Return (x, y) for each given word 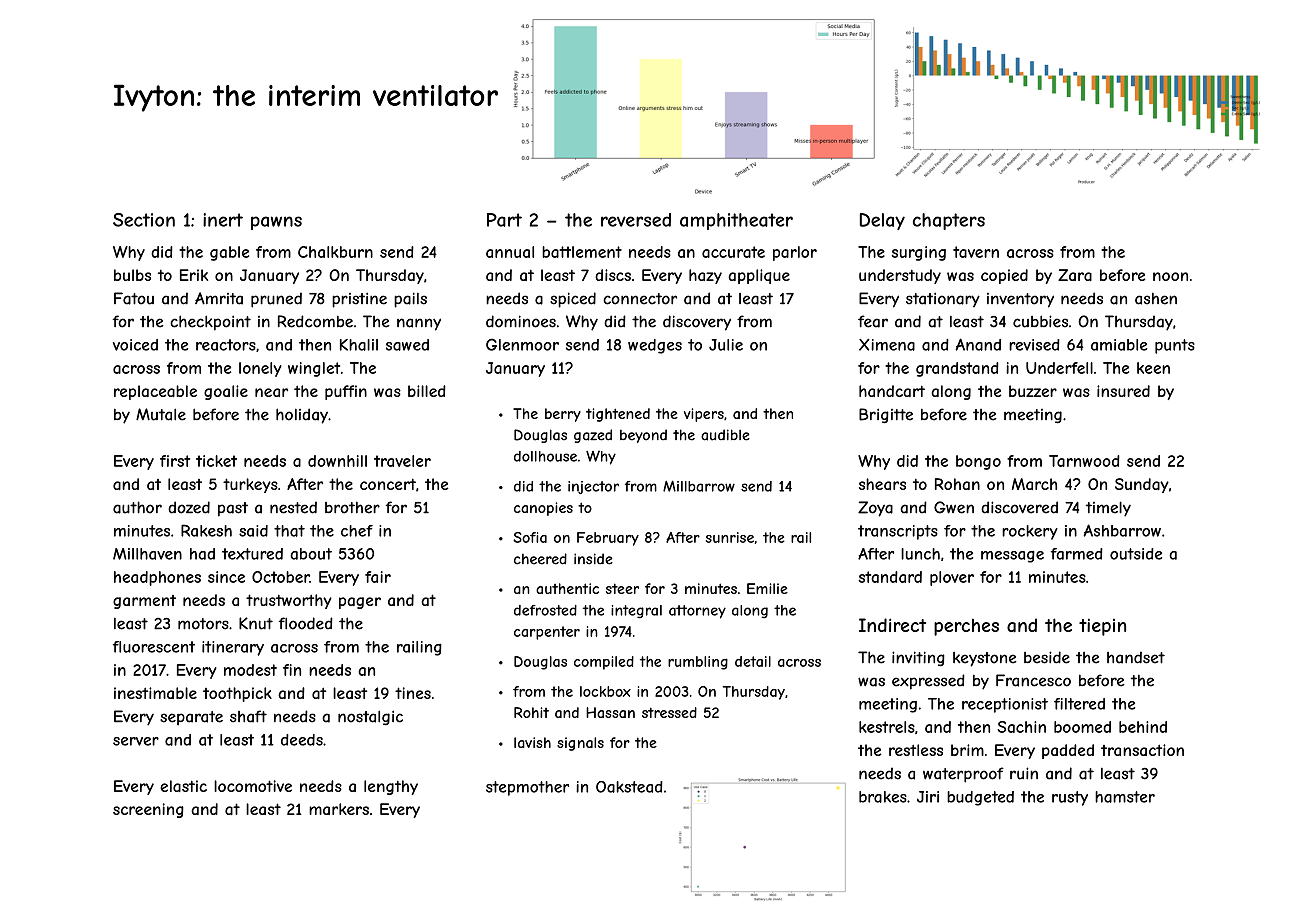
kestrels (887, 727)
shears (882, 484)
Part (504, 220)
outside (1136, 554)
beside (1047, 657)
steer (622, 588)
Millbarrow (699, 486)
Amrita (219, 298)
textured (252, 554)
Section (144, 220)
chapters (949, 221)
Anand (978, 344)
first (175, 461)
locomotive (253, 786)
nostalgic (370, 718)
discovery (697, 323)
